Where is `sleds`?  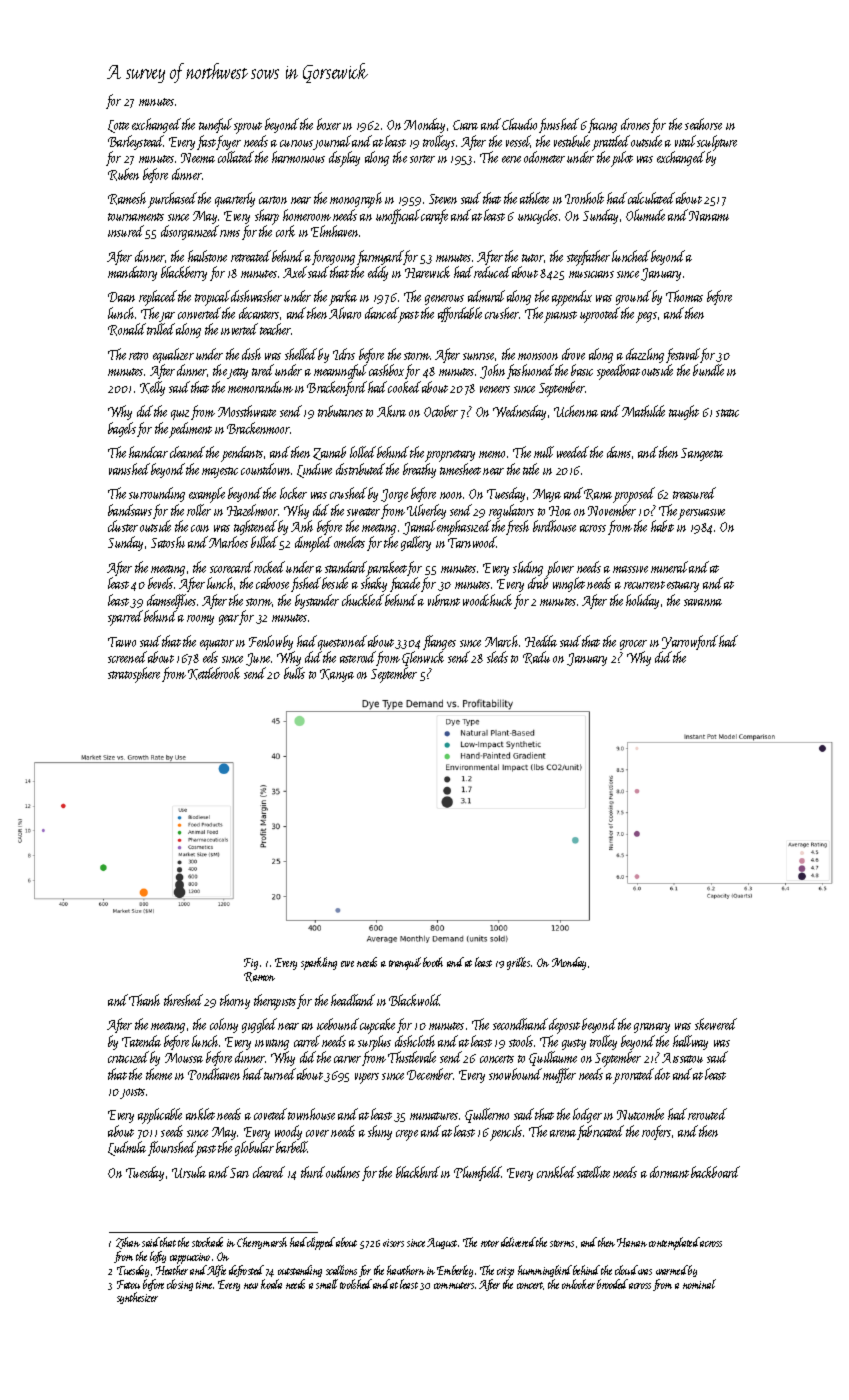
sleds is located at coordinates (497, 657).
